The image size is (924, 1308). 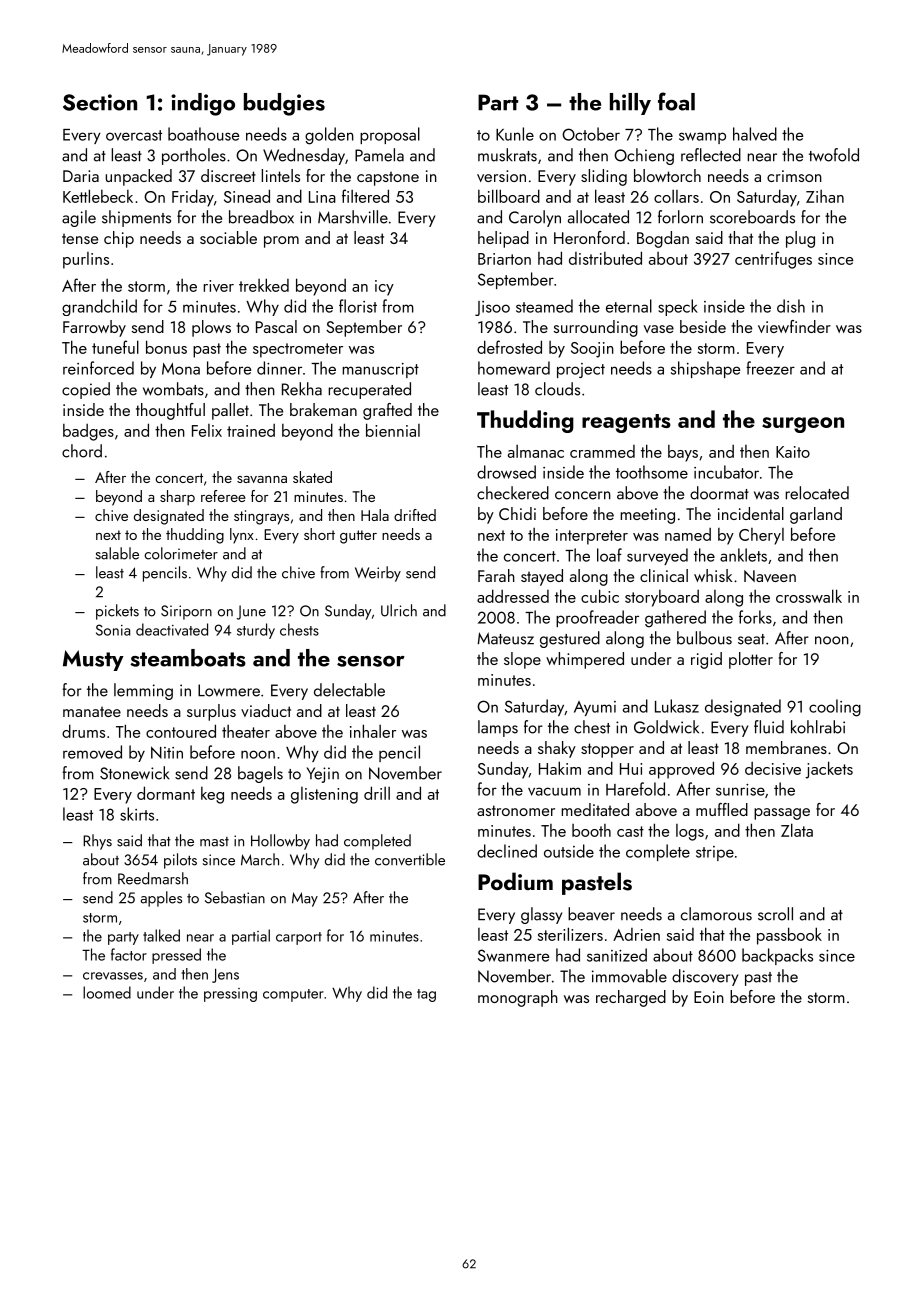 I want to click on steamed, so click(x=544, y=306).
